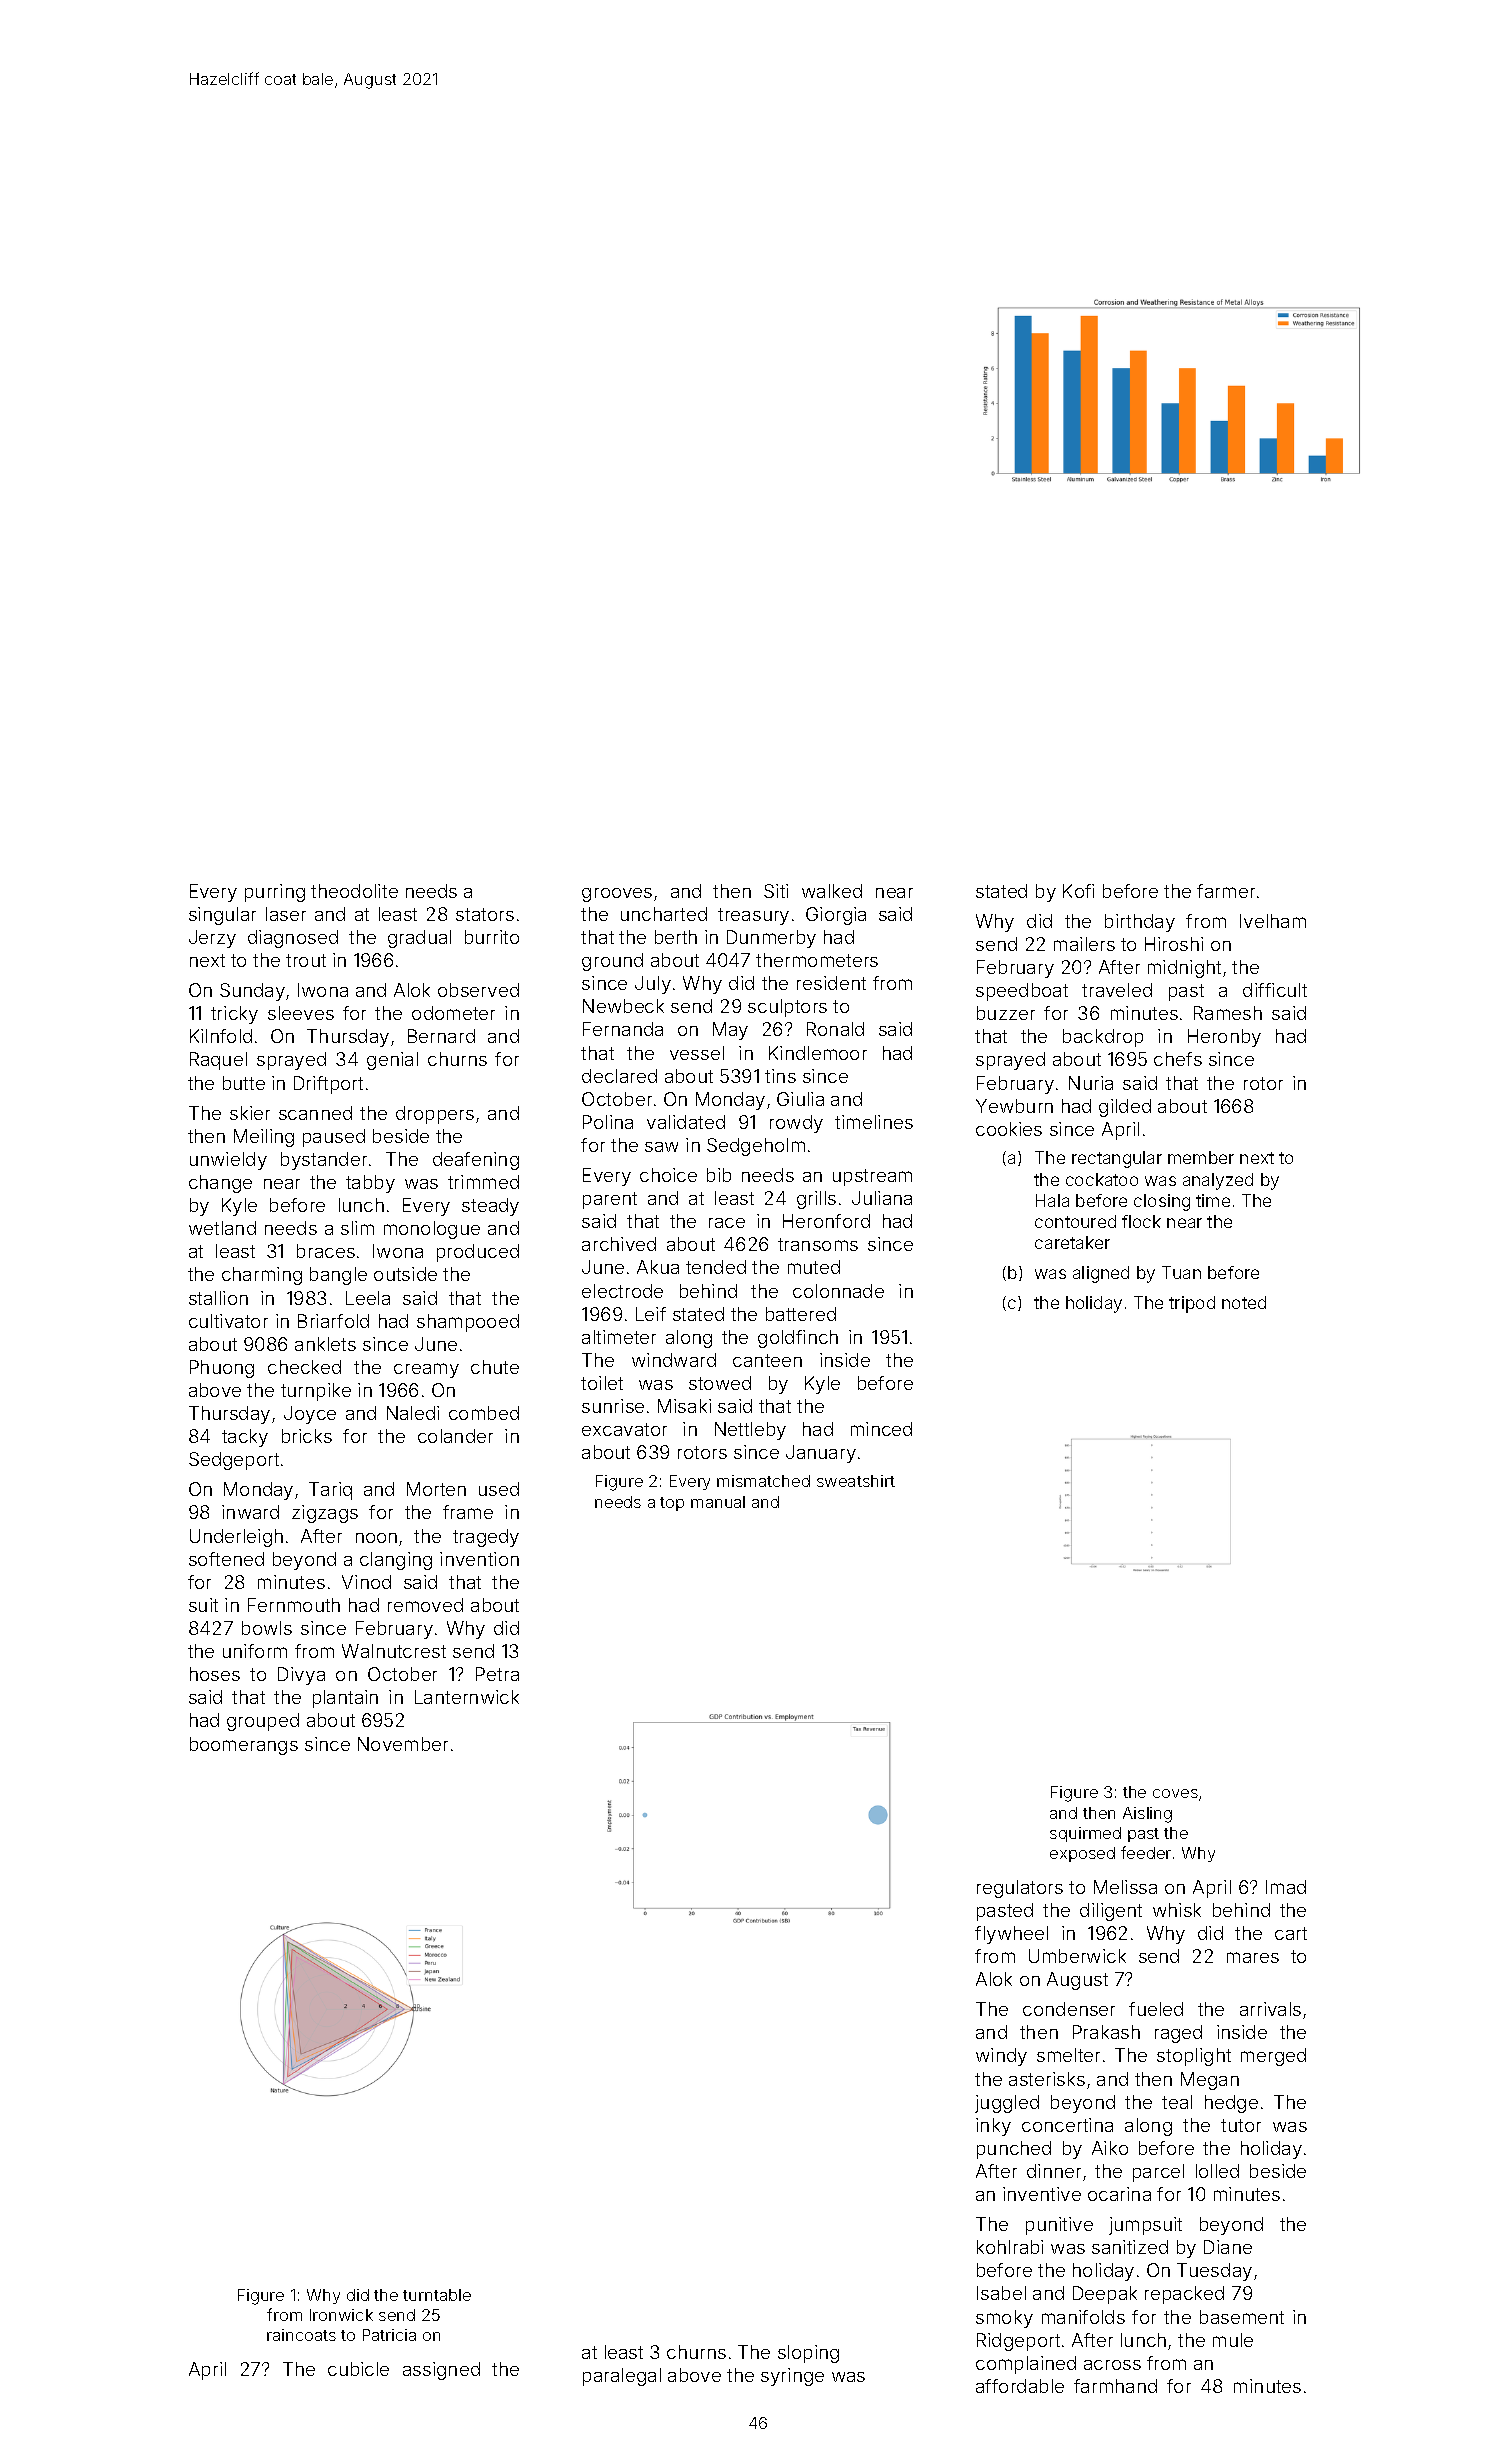 The height and width of the screenshot is (2464, 1496). What do you see at coordinates (1244, 1302) in the screenshot?
I see `noted` at bounding box center [1244, 1302].
